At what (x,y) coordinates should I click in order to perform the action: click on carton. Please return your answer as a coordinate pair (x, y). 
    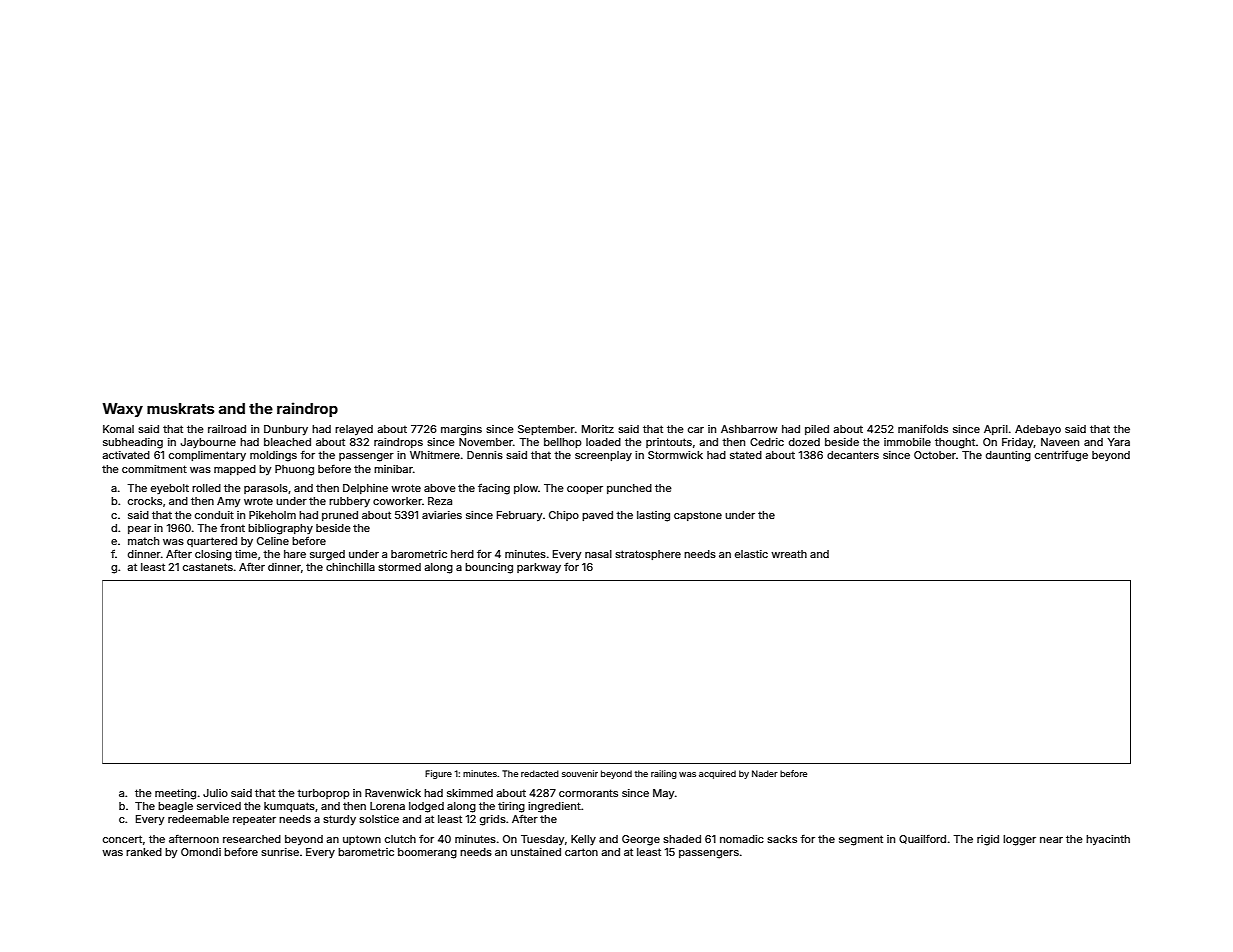
    Looking at the image, I should click on (581, 852).
